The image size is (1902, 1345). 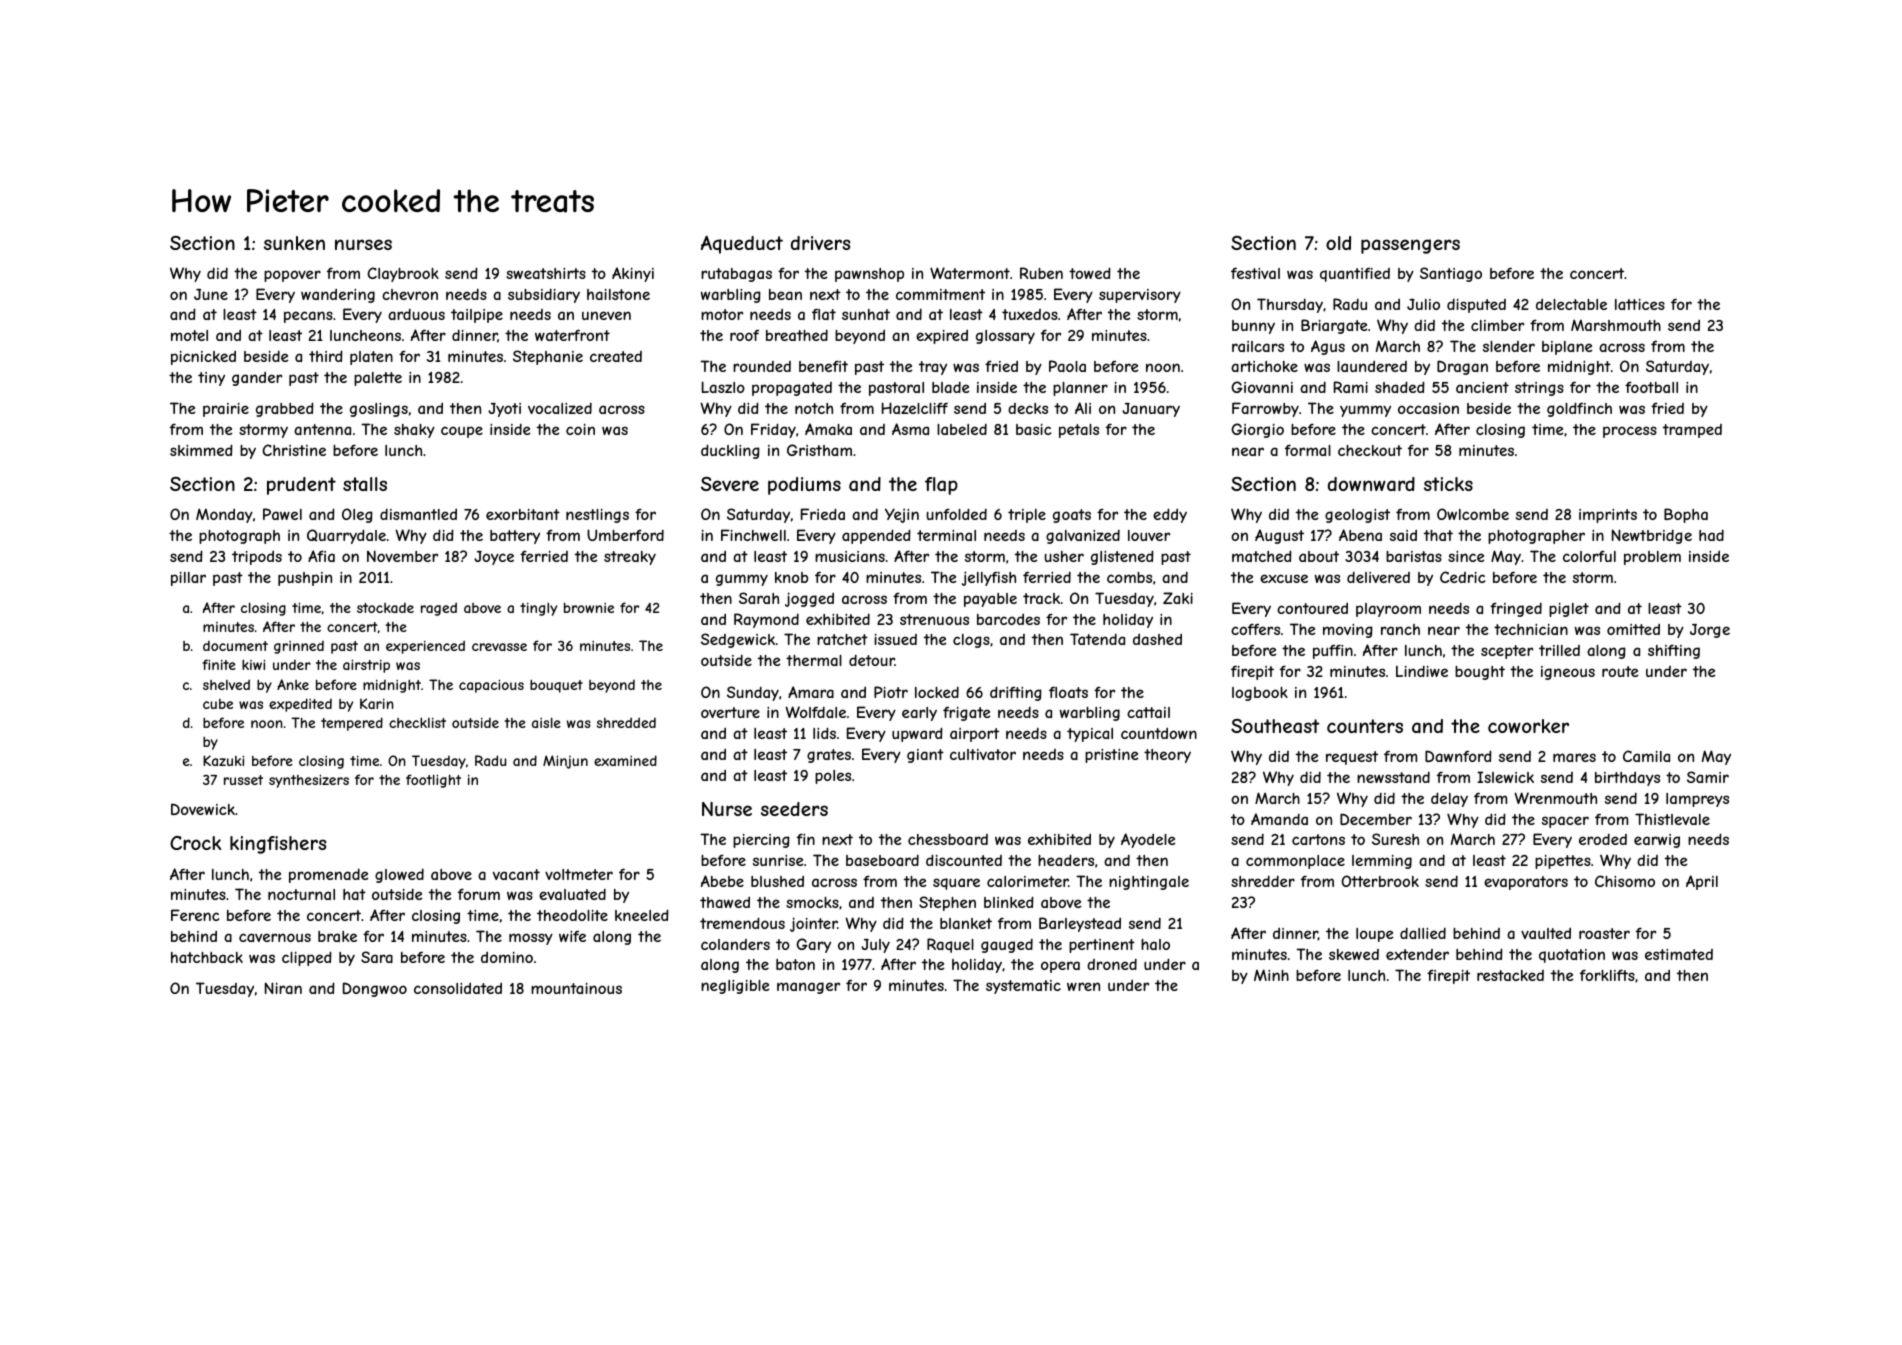 What do you see at coordinates (1410, 246) in the screenshot?
I see `passengers` at bounding box center [1410, 246].
